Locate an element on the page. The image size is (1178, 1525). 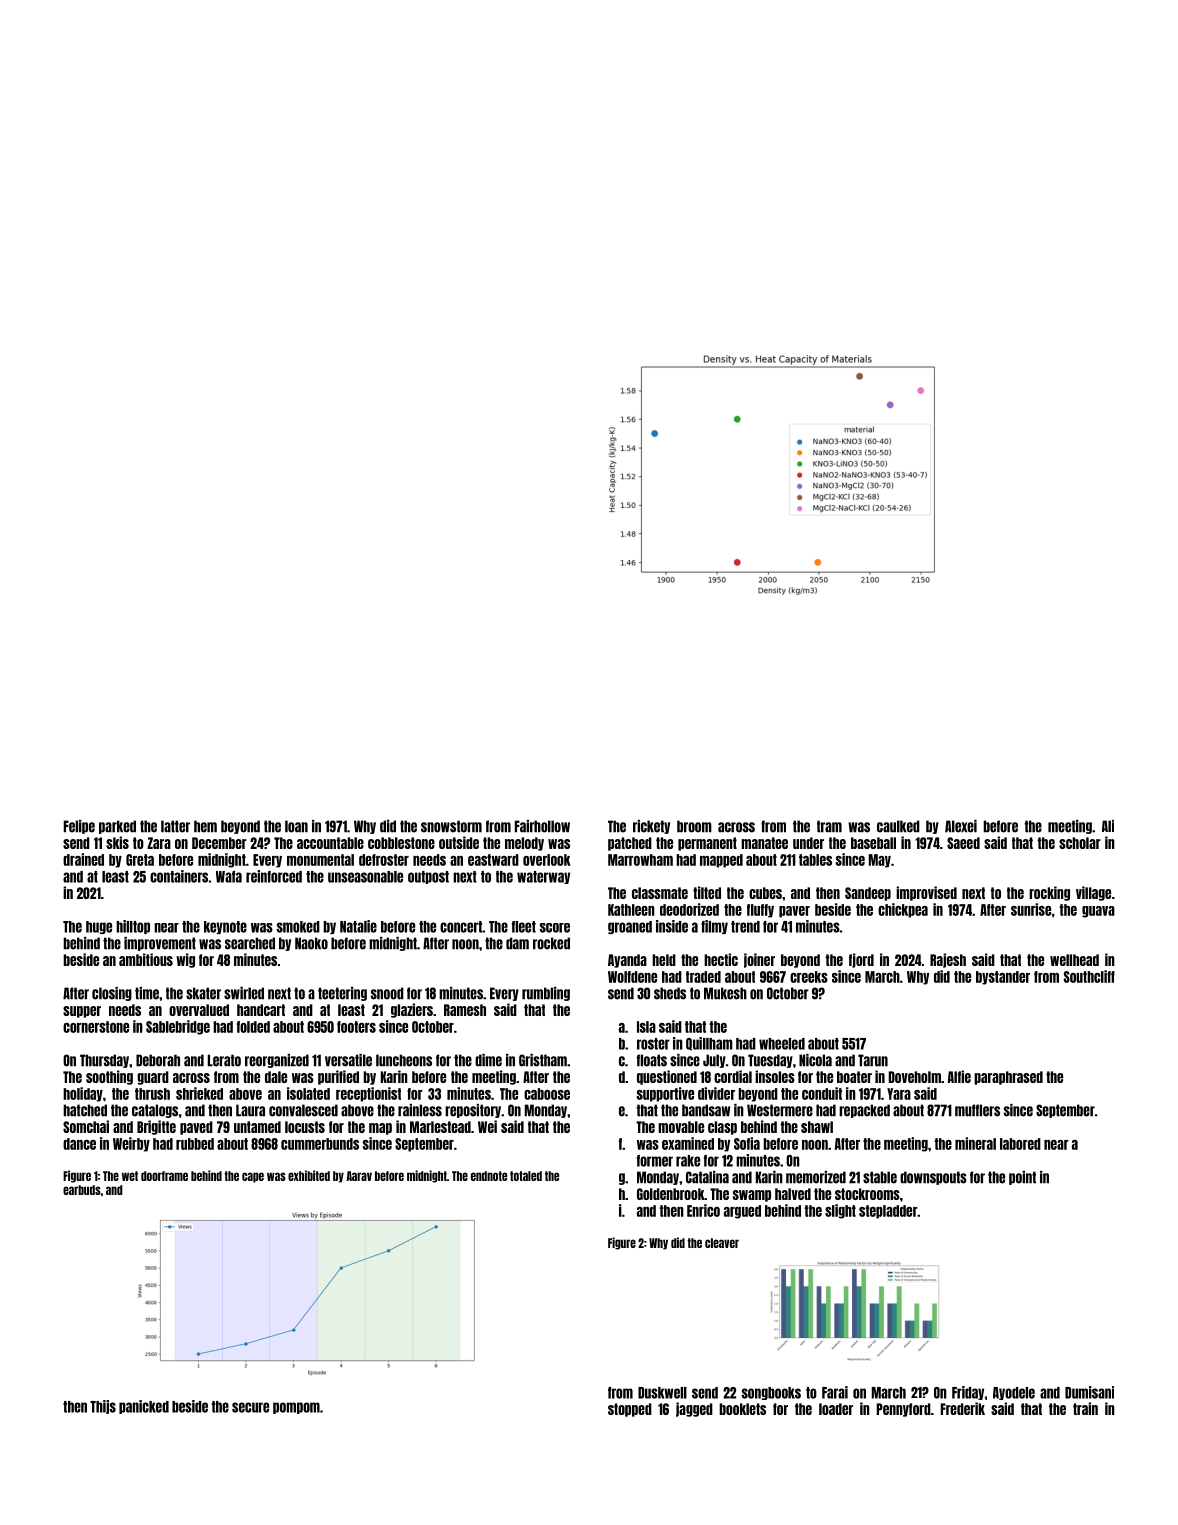
searched is located at coordinates (250, 943).
